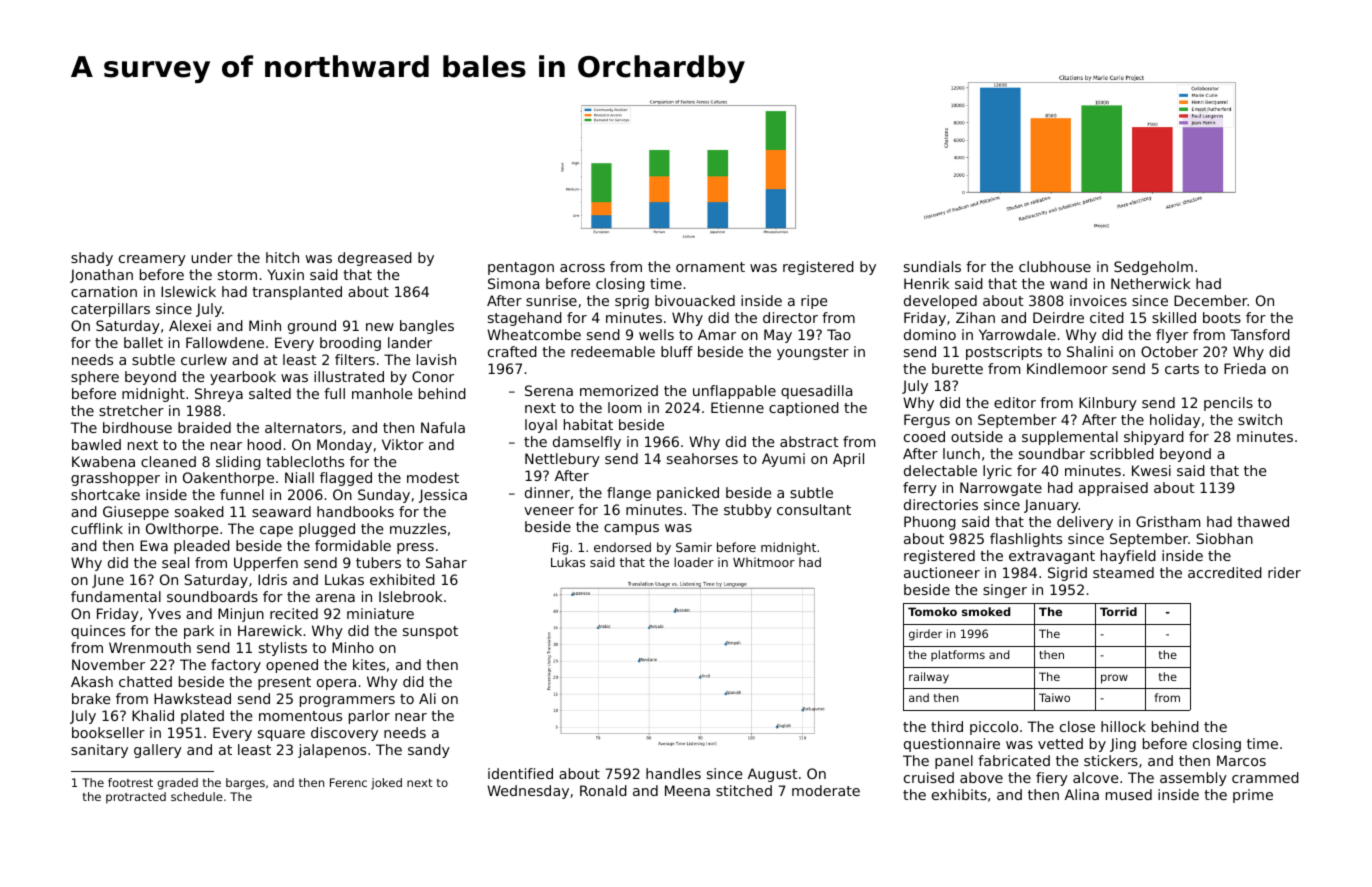  Describe the element at coordinates (525, 319) in the image. I see `stagehand` at that location.
